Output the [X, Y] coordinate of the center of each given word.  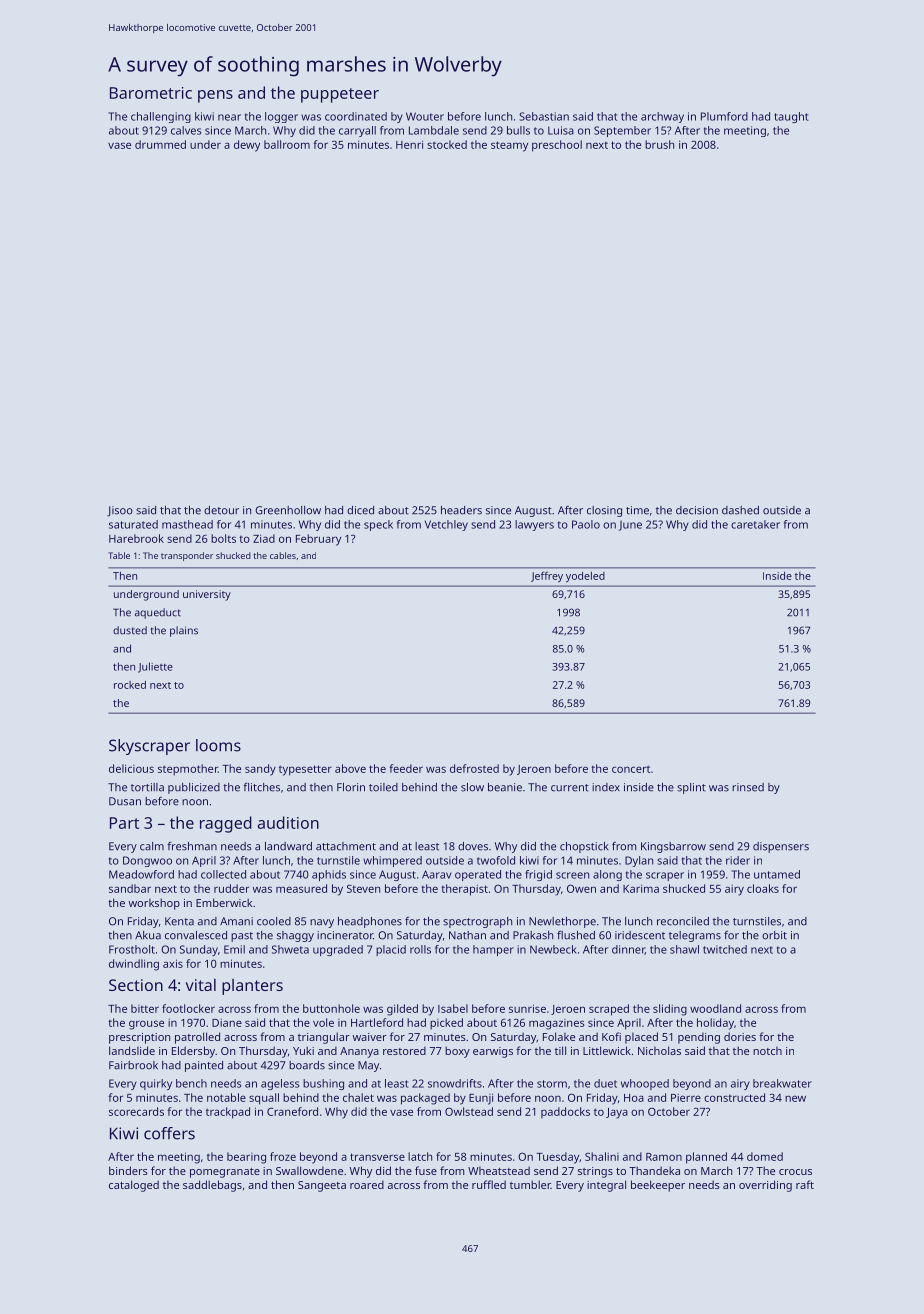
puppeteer [340, 95]
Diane [227, 1023]
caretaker [755, 524]
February [318, 540]
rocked [130, 685]
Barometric [151, 93]
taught [791, 117]
